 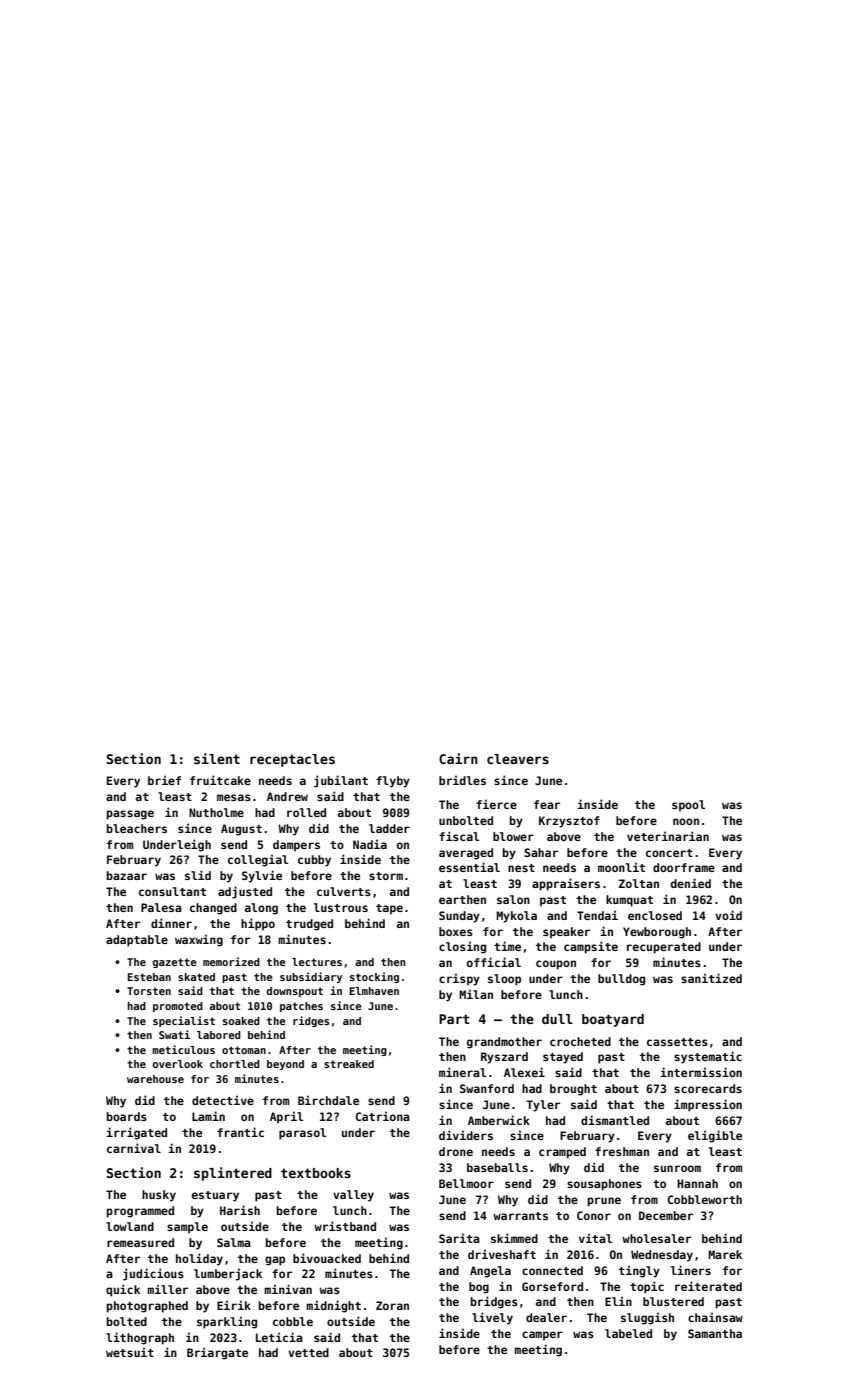 I want to click on eligible, so click(x=715, y=1136).
